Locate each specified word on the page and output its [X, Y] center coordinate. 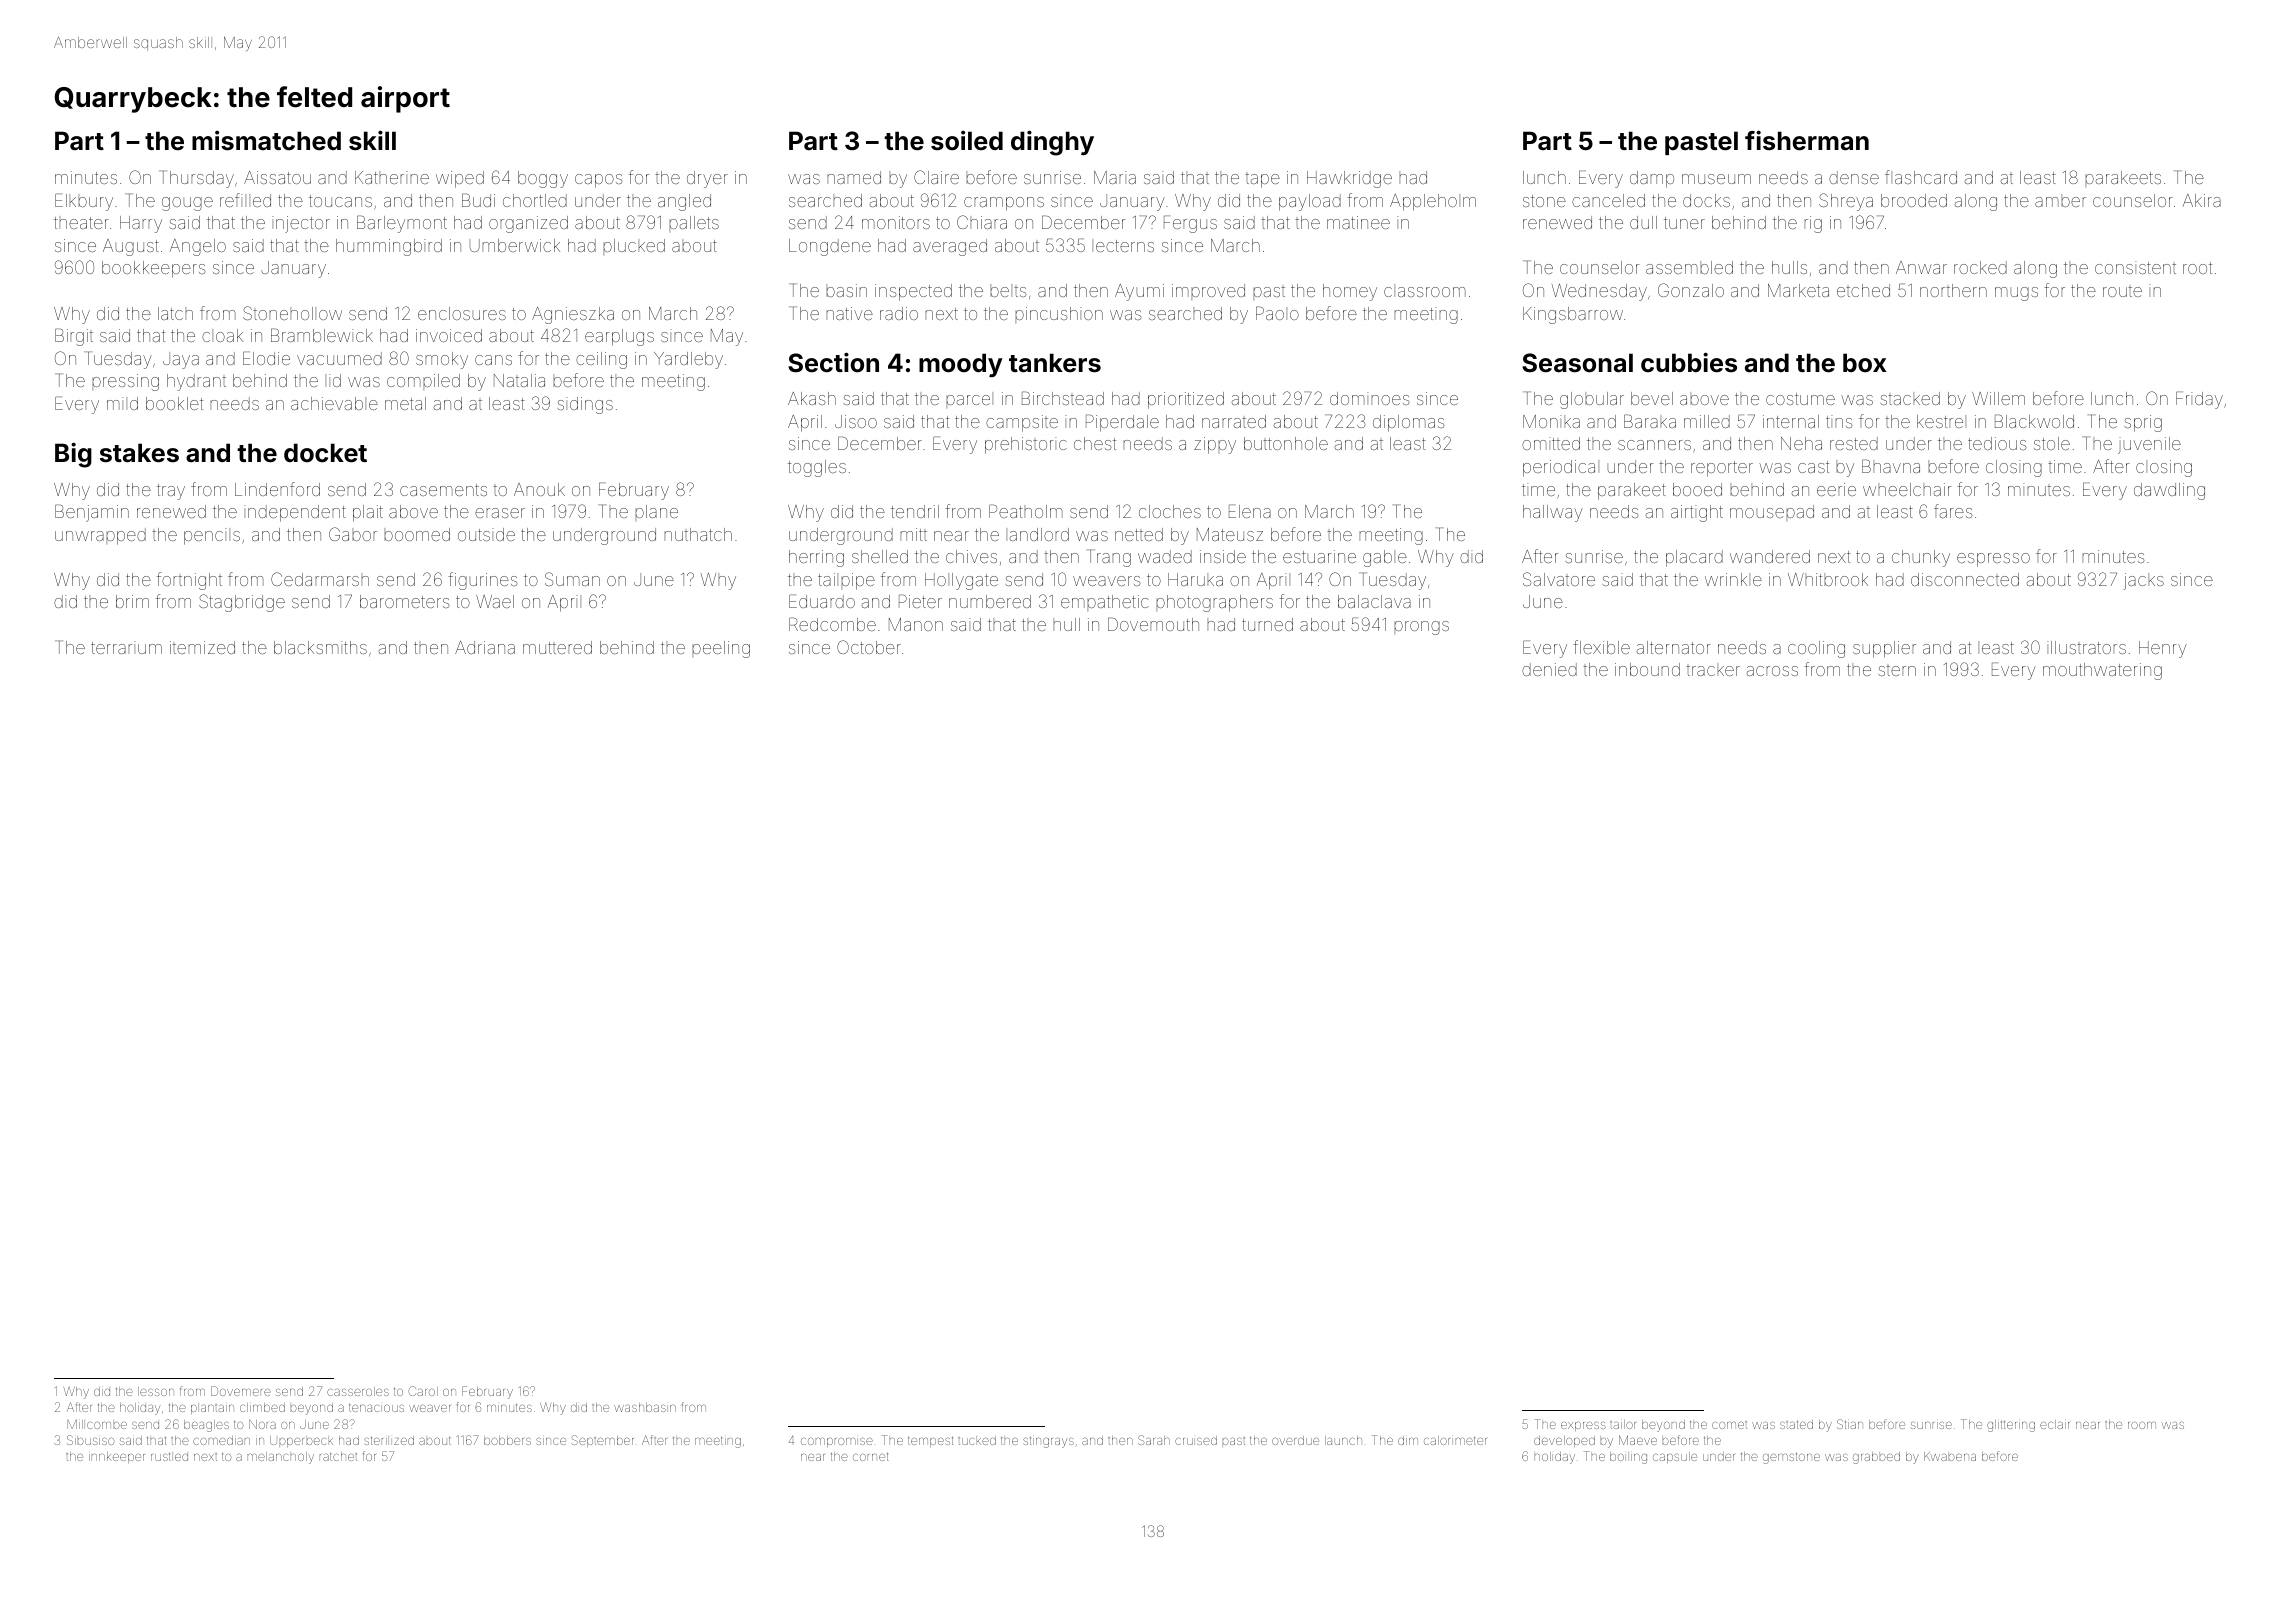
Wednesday [1599, 292]
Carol [423, 1391]
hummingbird [389, 247]
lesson [156, 1391]
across [1772, 671]
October [869, 647]
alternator [1673, 647]
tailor [1623, 1424]
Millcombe [97, 1424]
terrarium [126, 647]
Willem [1998, 398]
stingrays [1048, 1442]
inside [1223, 556]
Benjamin [92, 513]
